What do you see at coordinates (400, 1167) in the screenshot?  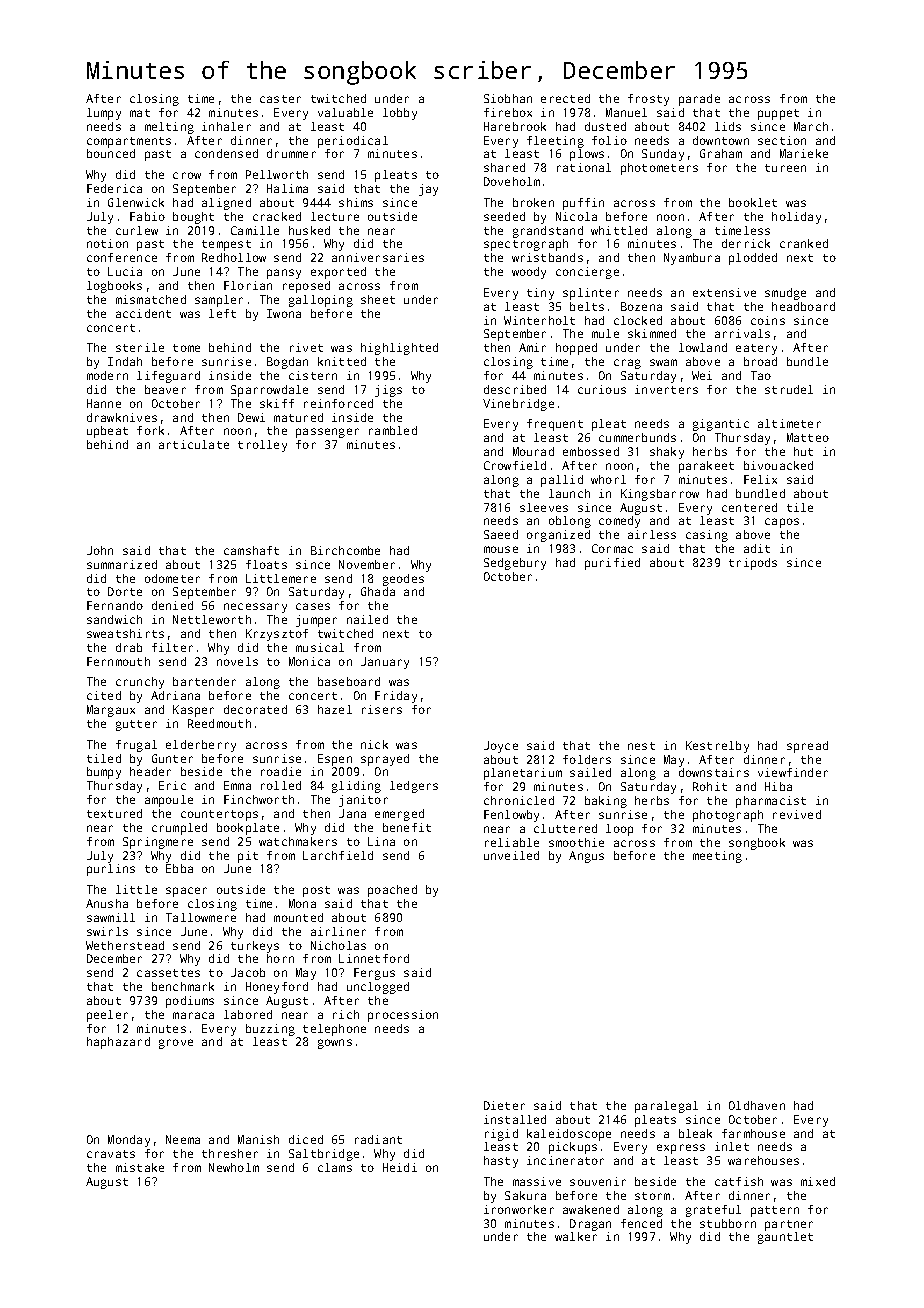 I see `Heidi` at bounding box center [400, 1167].
